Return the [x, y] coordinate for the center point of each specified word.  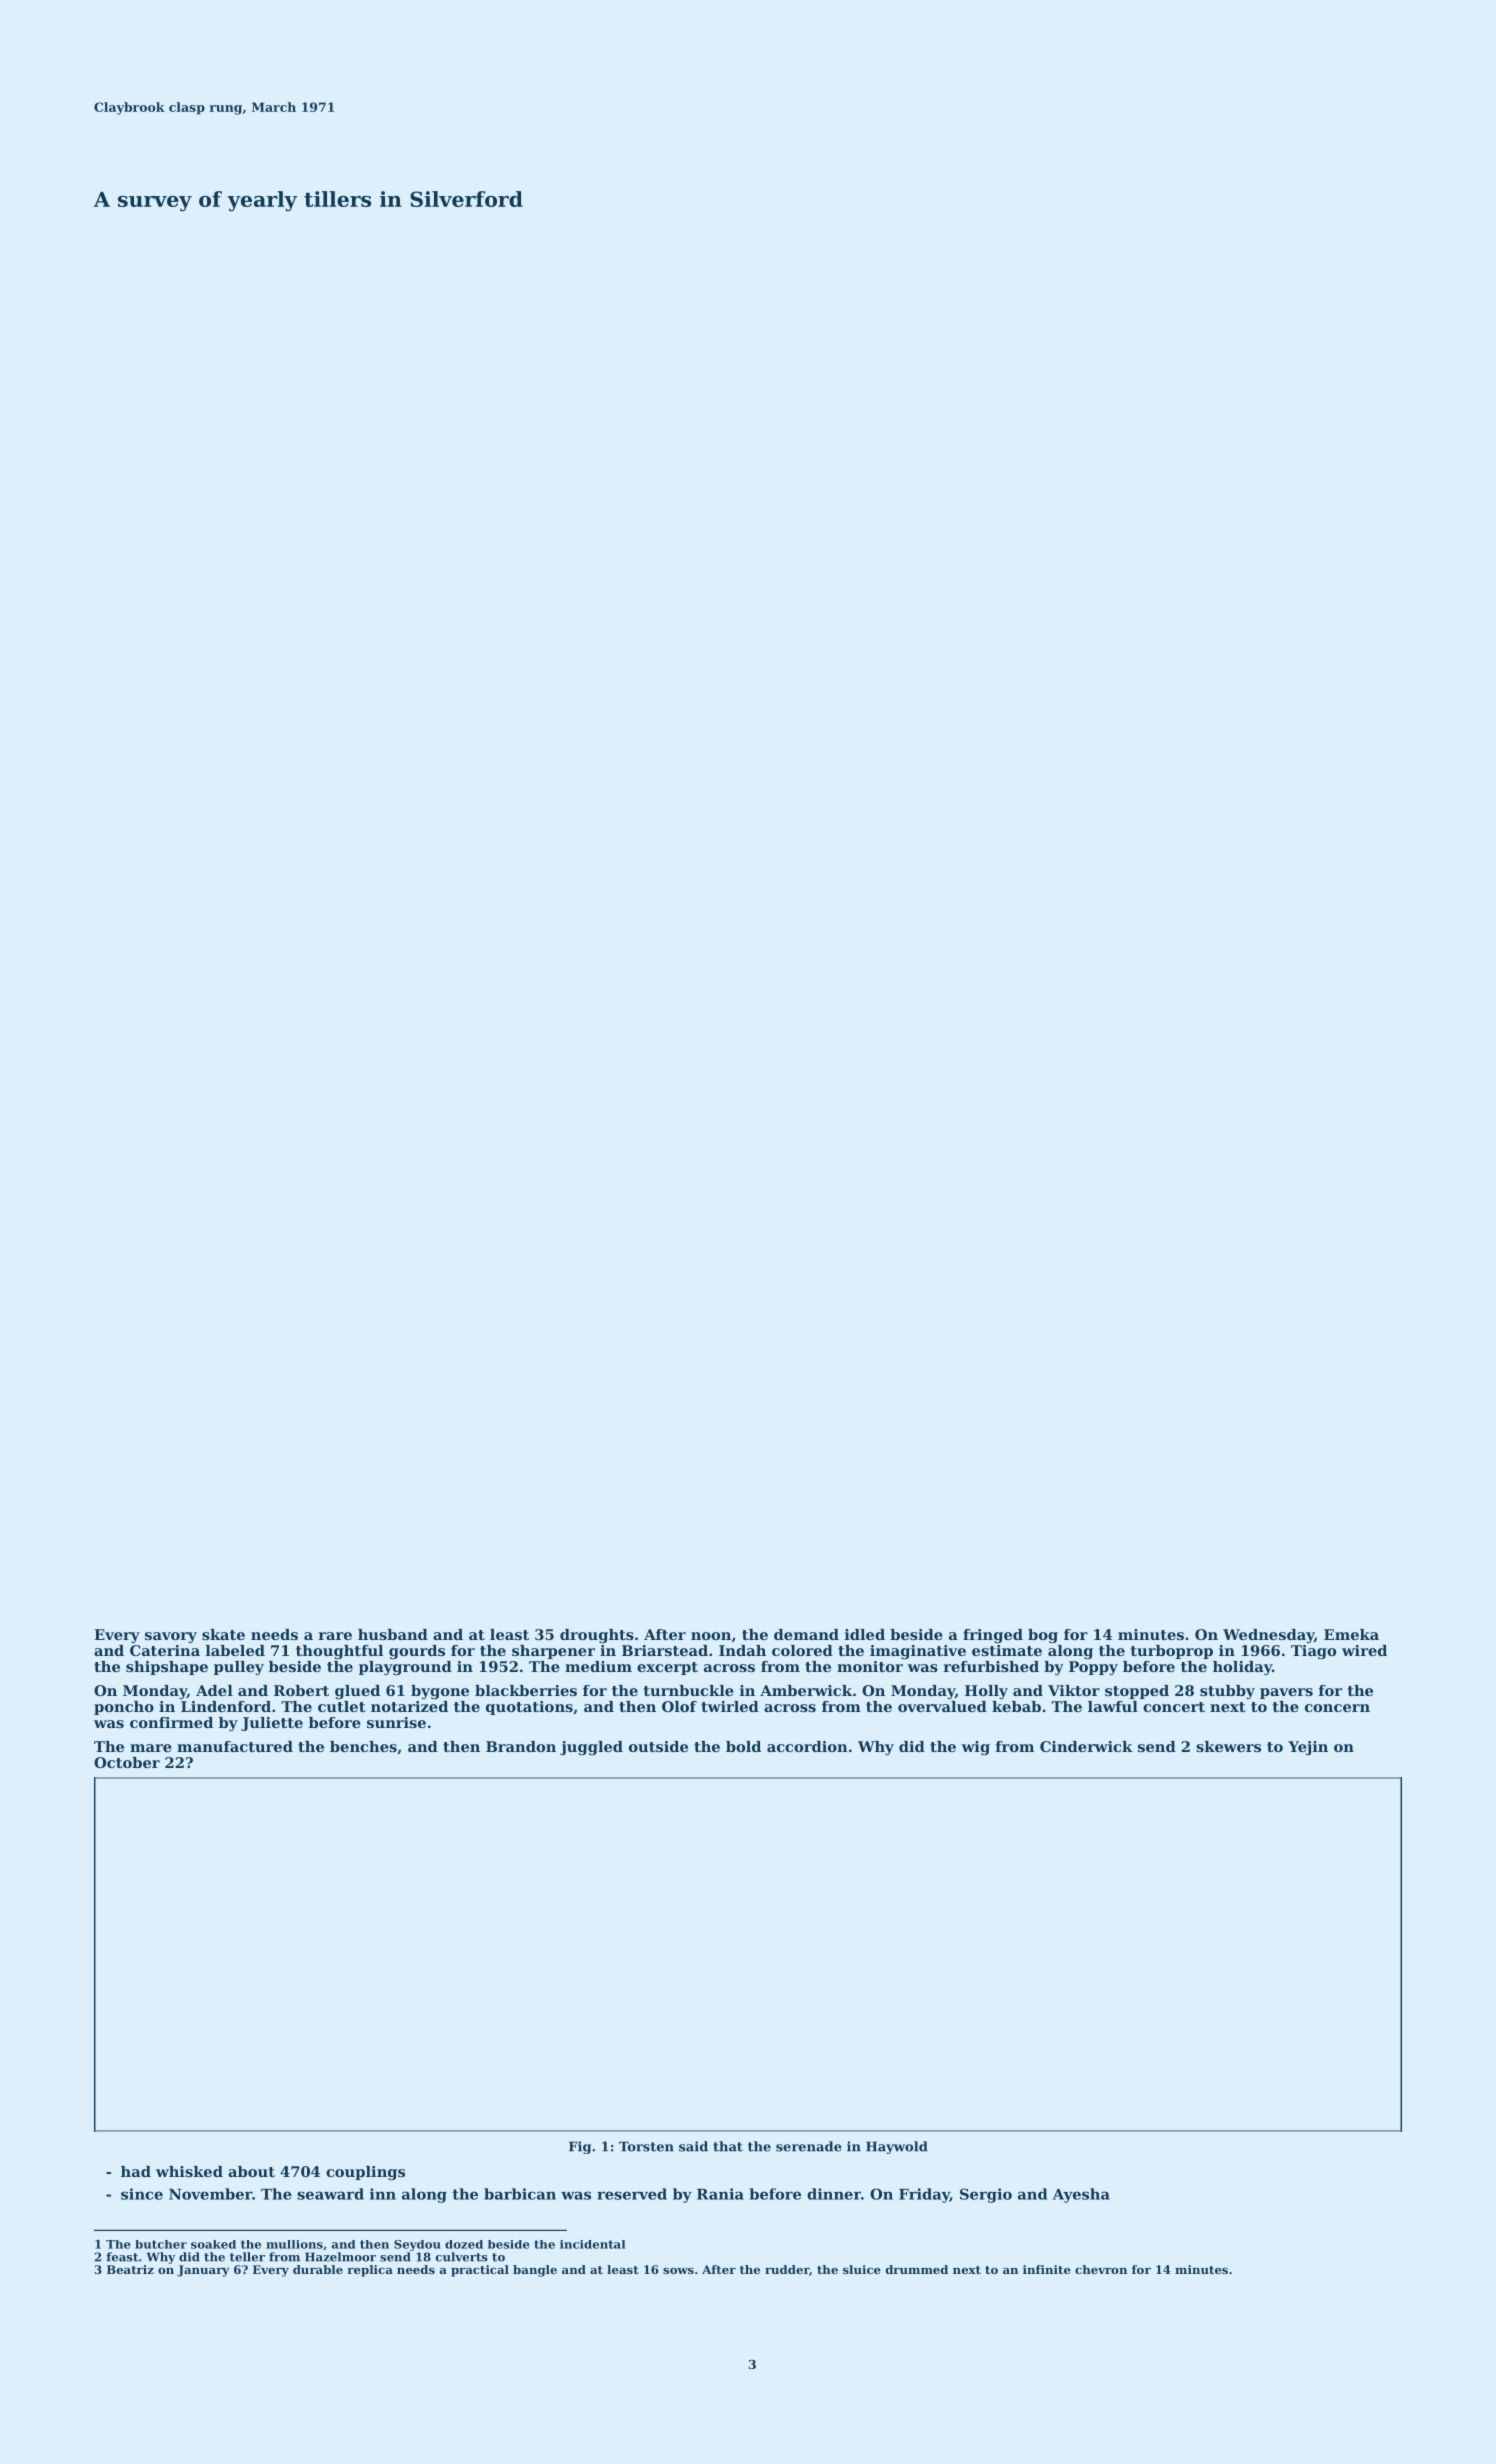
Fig [580, 2147]
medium [598, 1666]
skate [223, 1634]
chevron [1101, 2269]
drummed [917, 2269]
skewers [1228, 1746]
